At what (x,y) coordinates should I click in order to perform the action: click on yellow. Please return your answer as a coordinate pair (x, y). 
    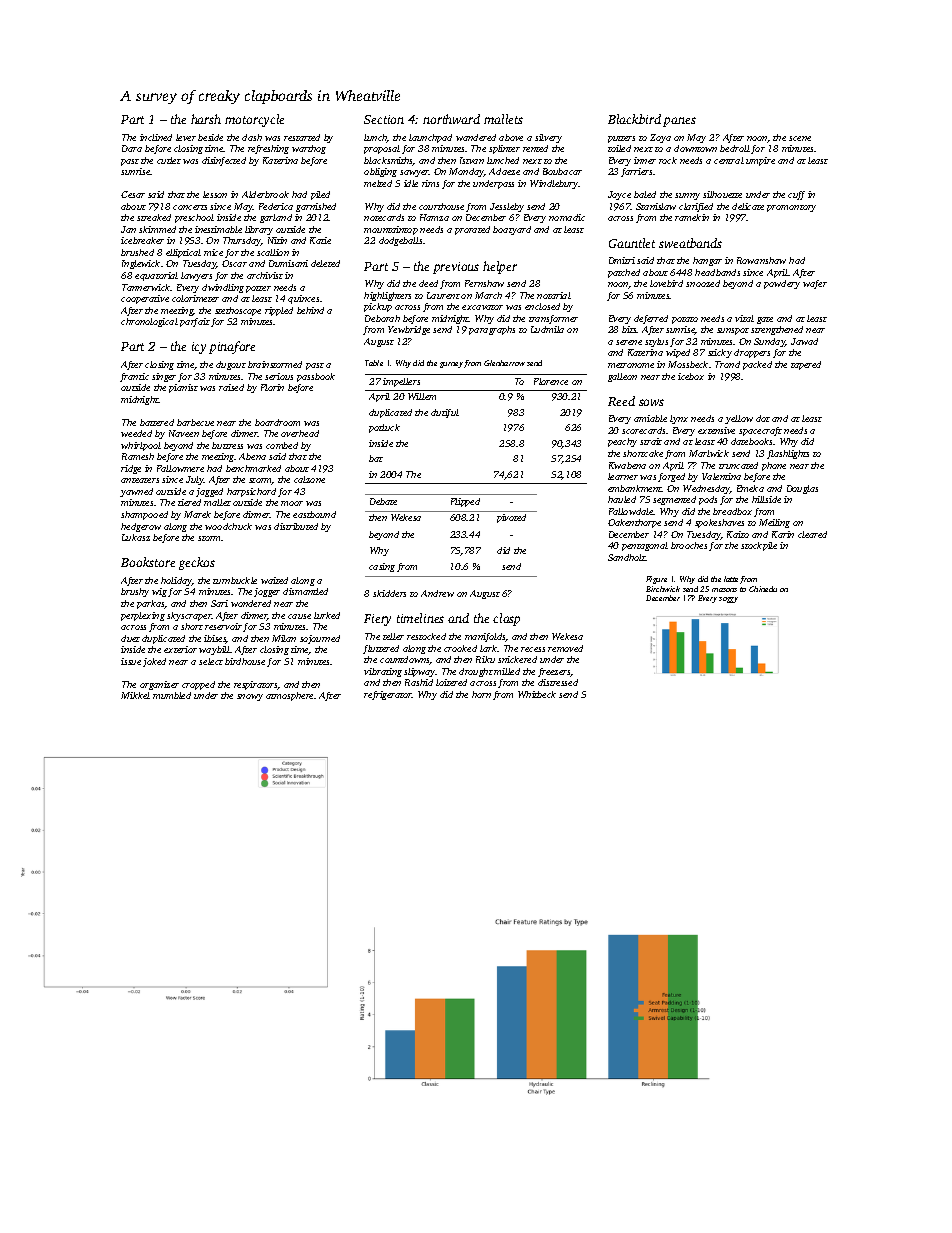
    Looking at the image, I should click on (739, 419).
